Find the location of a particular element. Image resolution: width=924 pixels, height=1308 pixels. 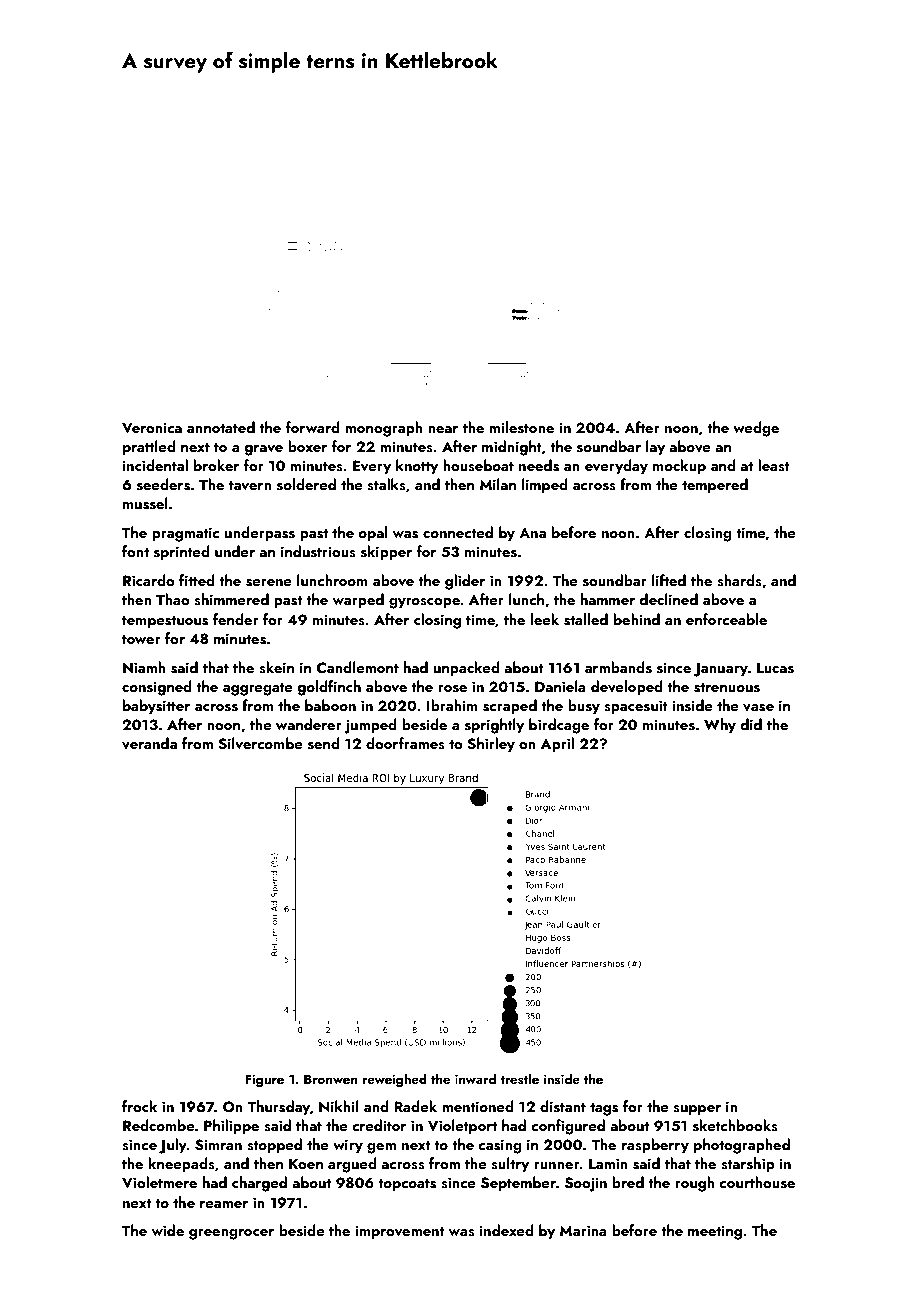

gyroscope is located at coordinates (424, 603).
